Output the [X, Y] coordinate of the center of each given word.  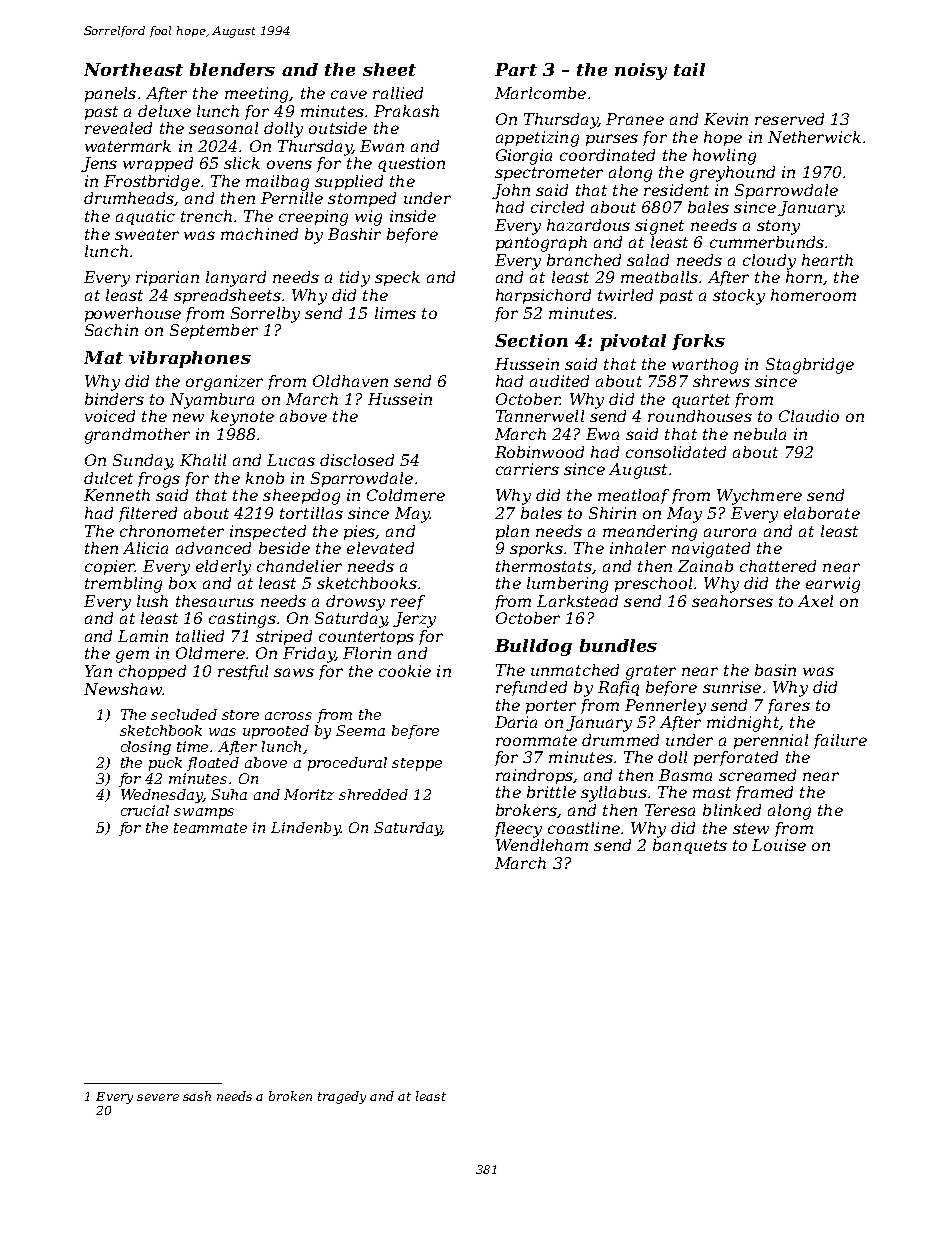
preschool [653, 584]
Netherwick [814, 137]
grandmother [137, 436]
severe [158, 1097]
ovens [289, 164]
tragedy [342, 1097]
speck [397, 278]
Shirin [612, 513]
